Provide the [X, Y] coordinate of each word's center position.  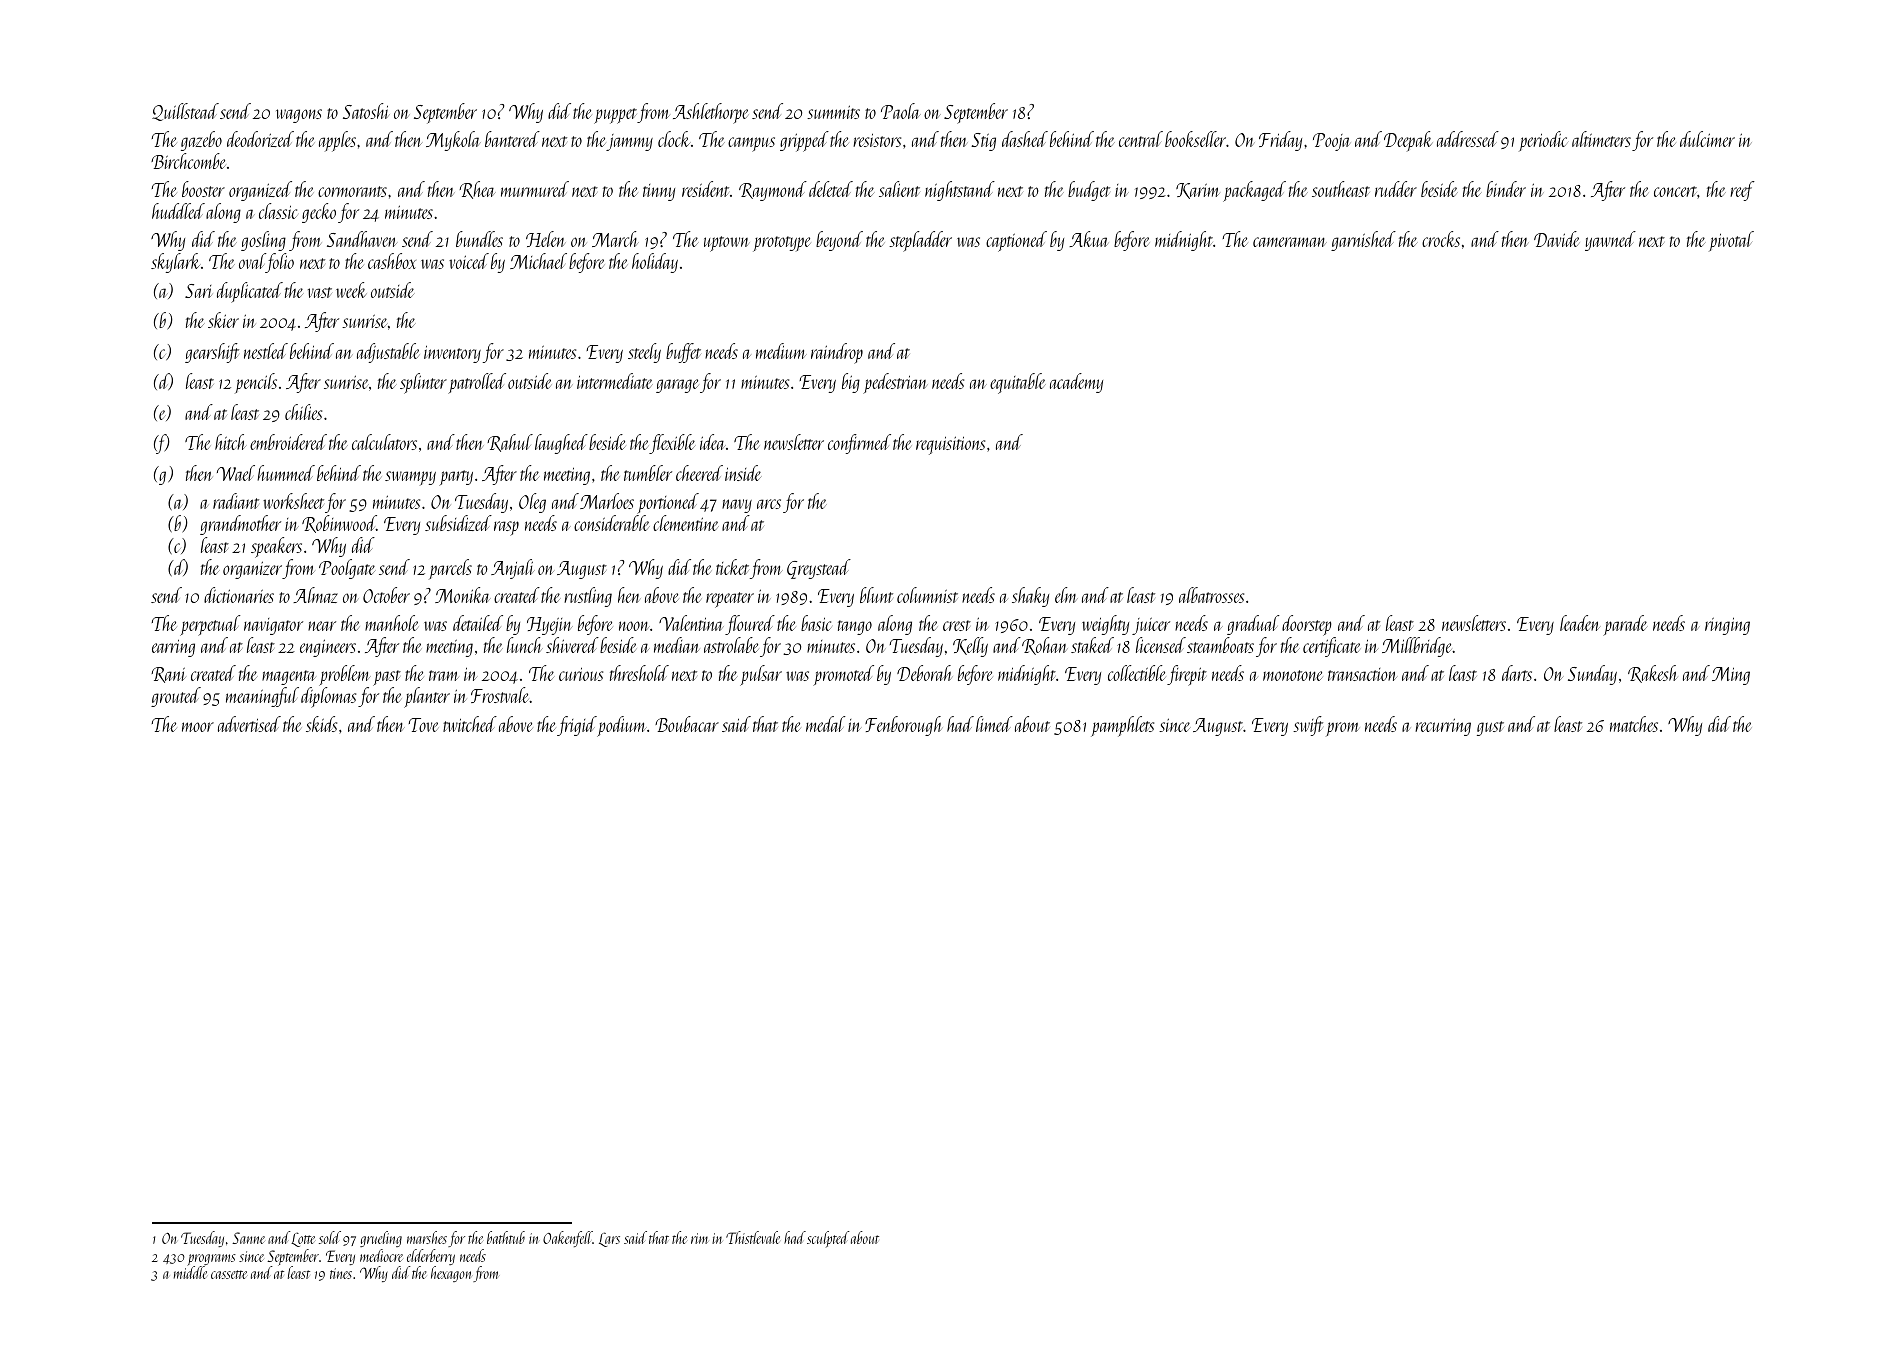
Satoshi [366, 111]
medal [825, 724]
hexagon [451, 1274]
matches [1634, 724]
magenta [289, 677]
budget [1089, 191]
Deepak [1408, 141]
